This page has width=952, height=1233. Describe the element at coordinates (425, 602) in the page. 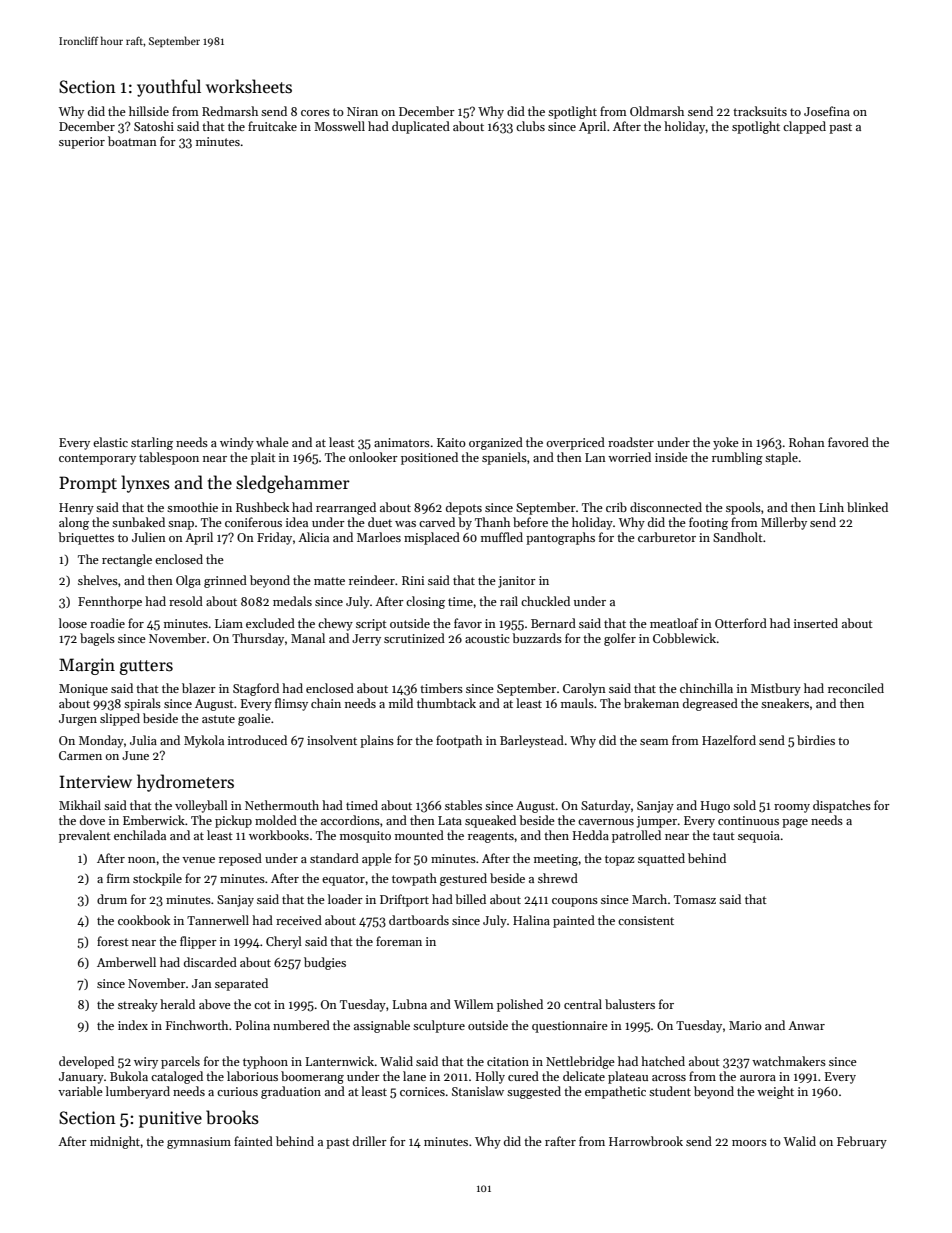

I see `closing` at that location.
